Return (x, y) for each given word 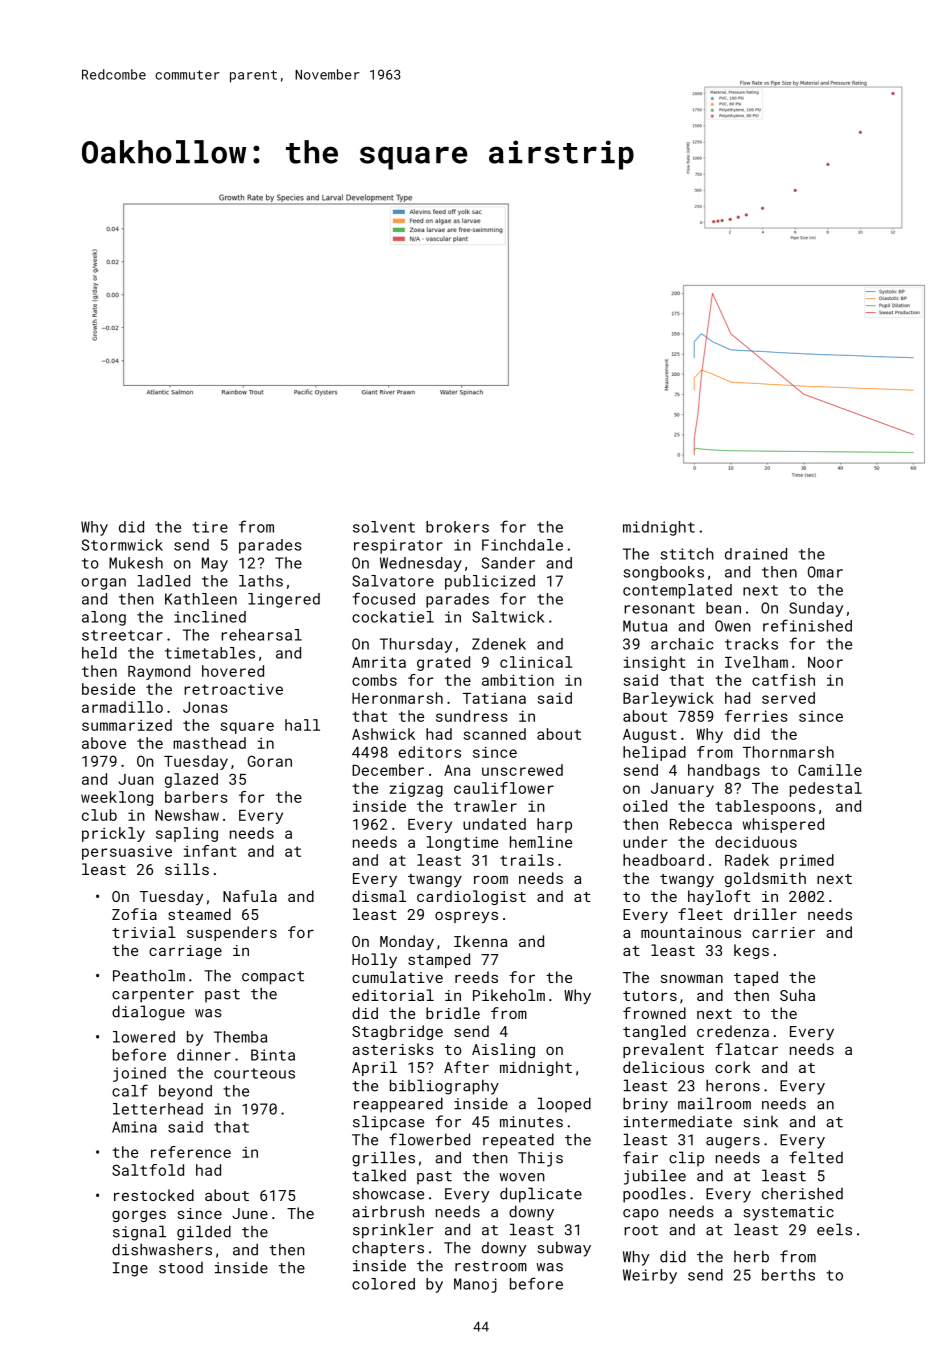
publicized (490, 582)
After (466, 1067)
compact (273, 978)
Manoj (475, 1285)
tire (210, 527)
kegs (751, 951)
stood (181, 1268)
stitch (687, 554)
